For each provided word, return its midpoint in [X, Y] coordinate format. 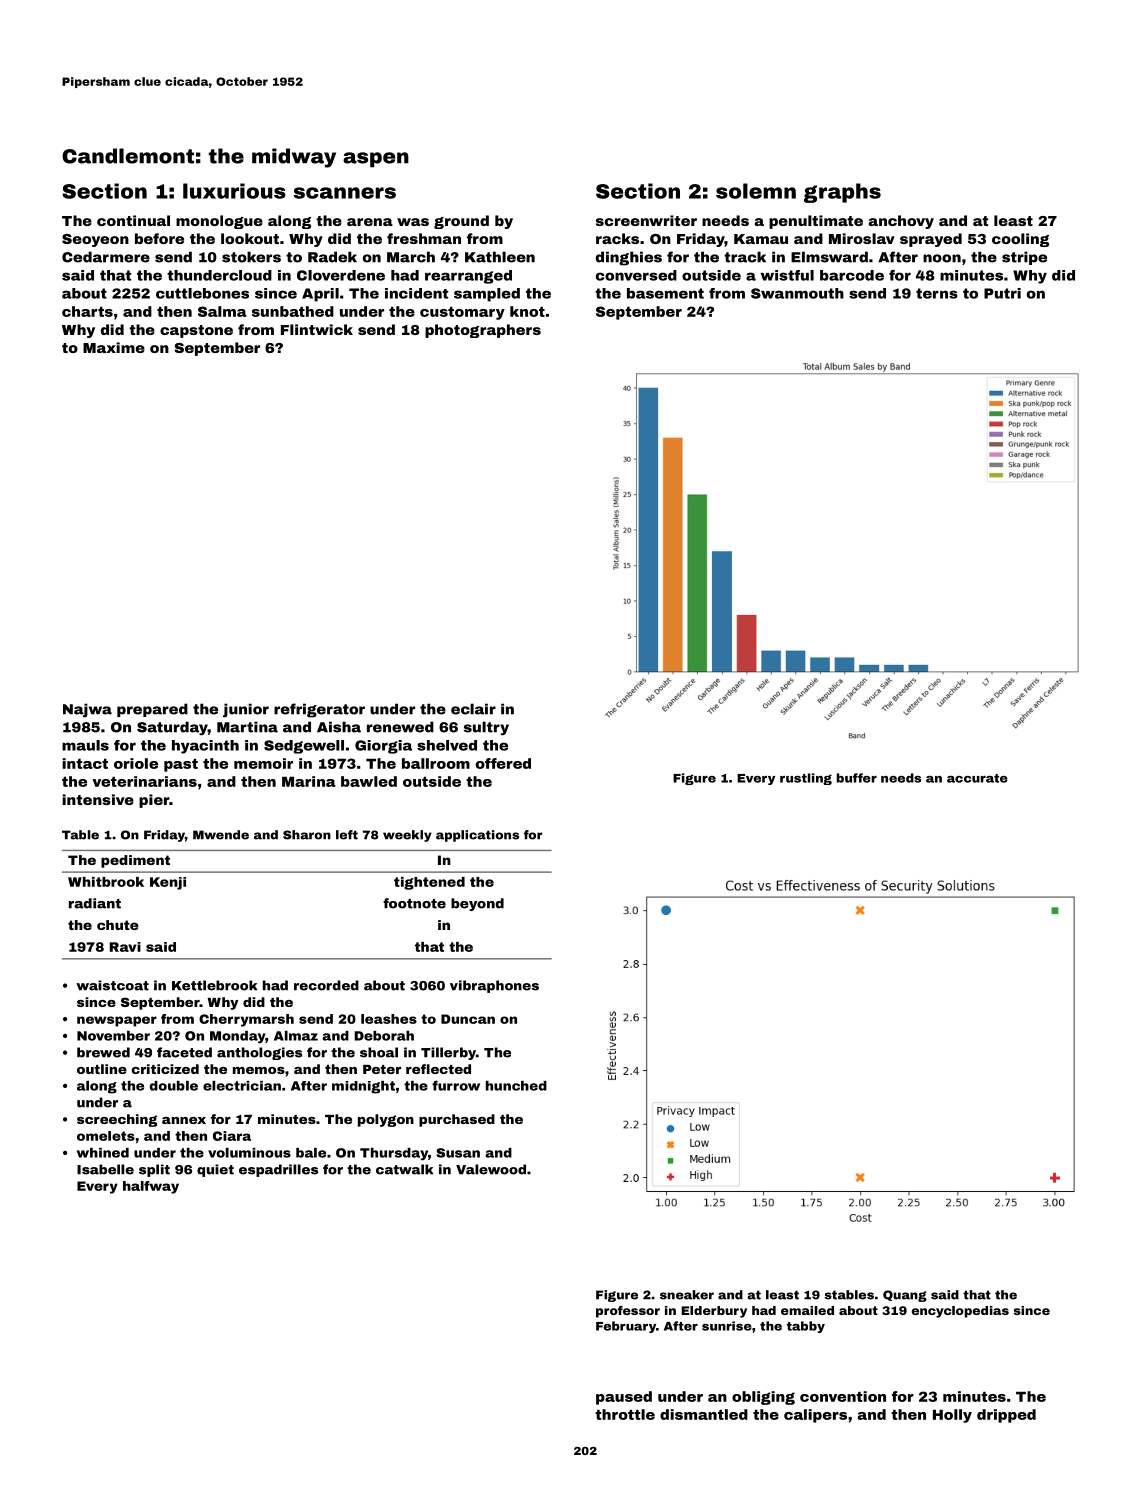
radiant [95, 903]
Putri [1002, 293]
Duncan [468, 1019]
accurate [977, 778]
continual [133, 220]
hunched [516, 1086]
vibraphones [494, 986]
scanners [345, 193]
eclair [473, 709]
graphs [842, 193]
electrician [242, 1086]
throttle [625, 1414]
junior [246, 710]
